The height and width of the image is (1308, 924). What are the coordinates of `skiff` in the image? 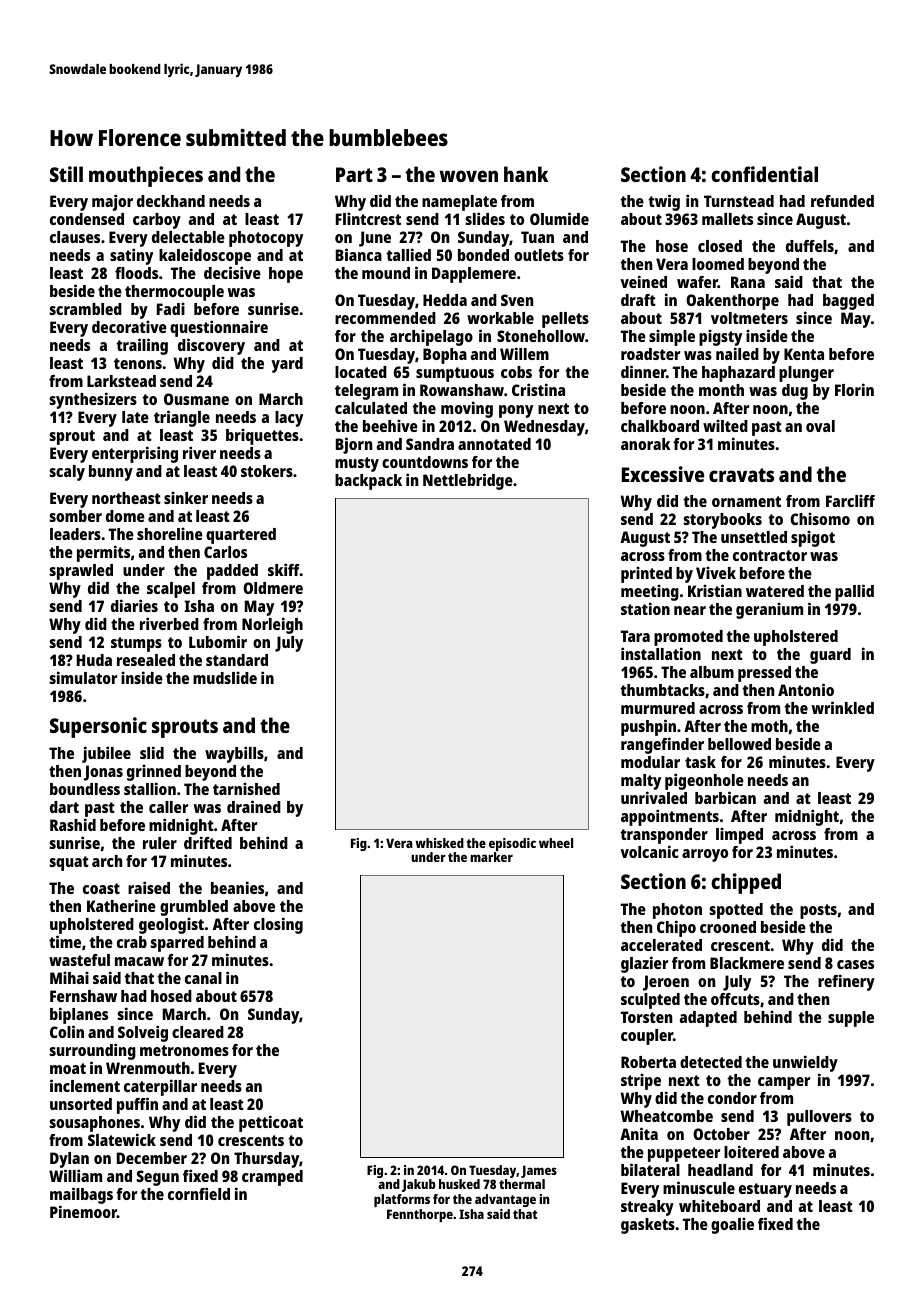 It's located at (284, 569).
